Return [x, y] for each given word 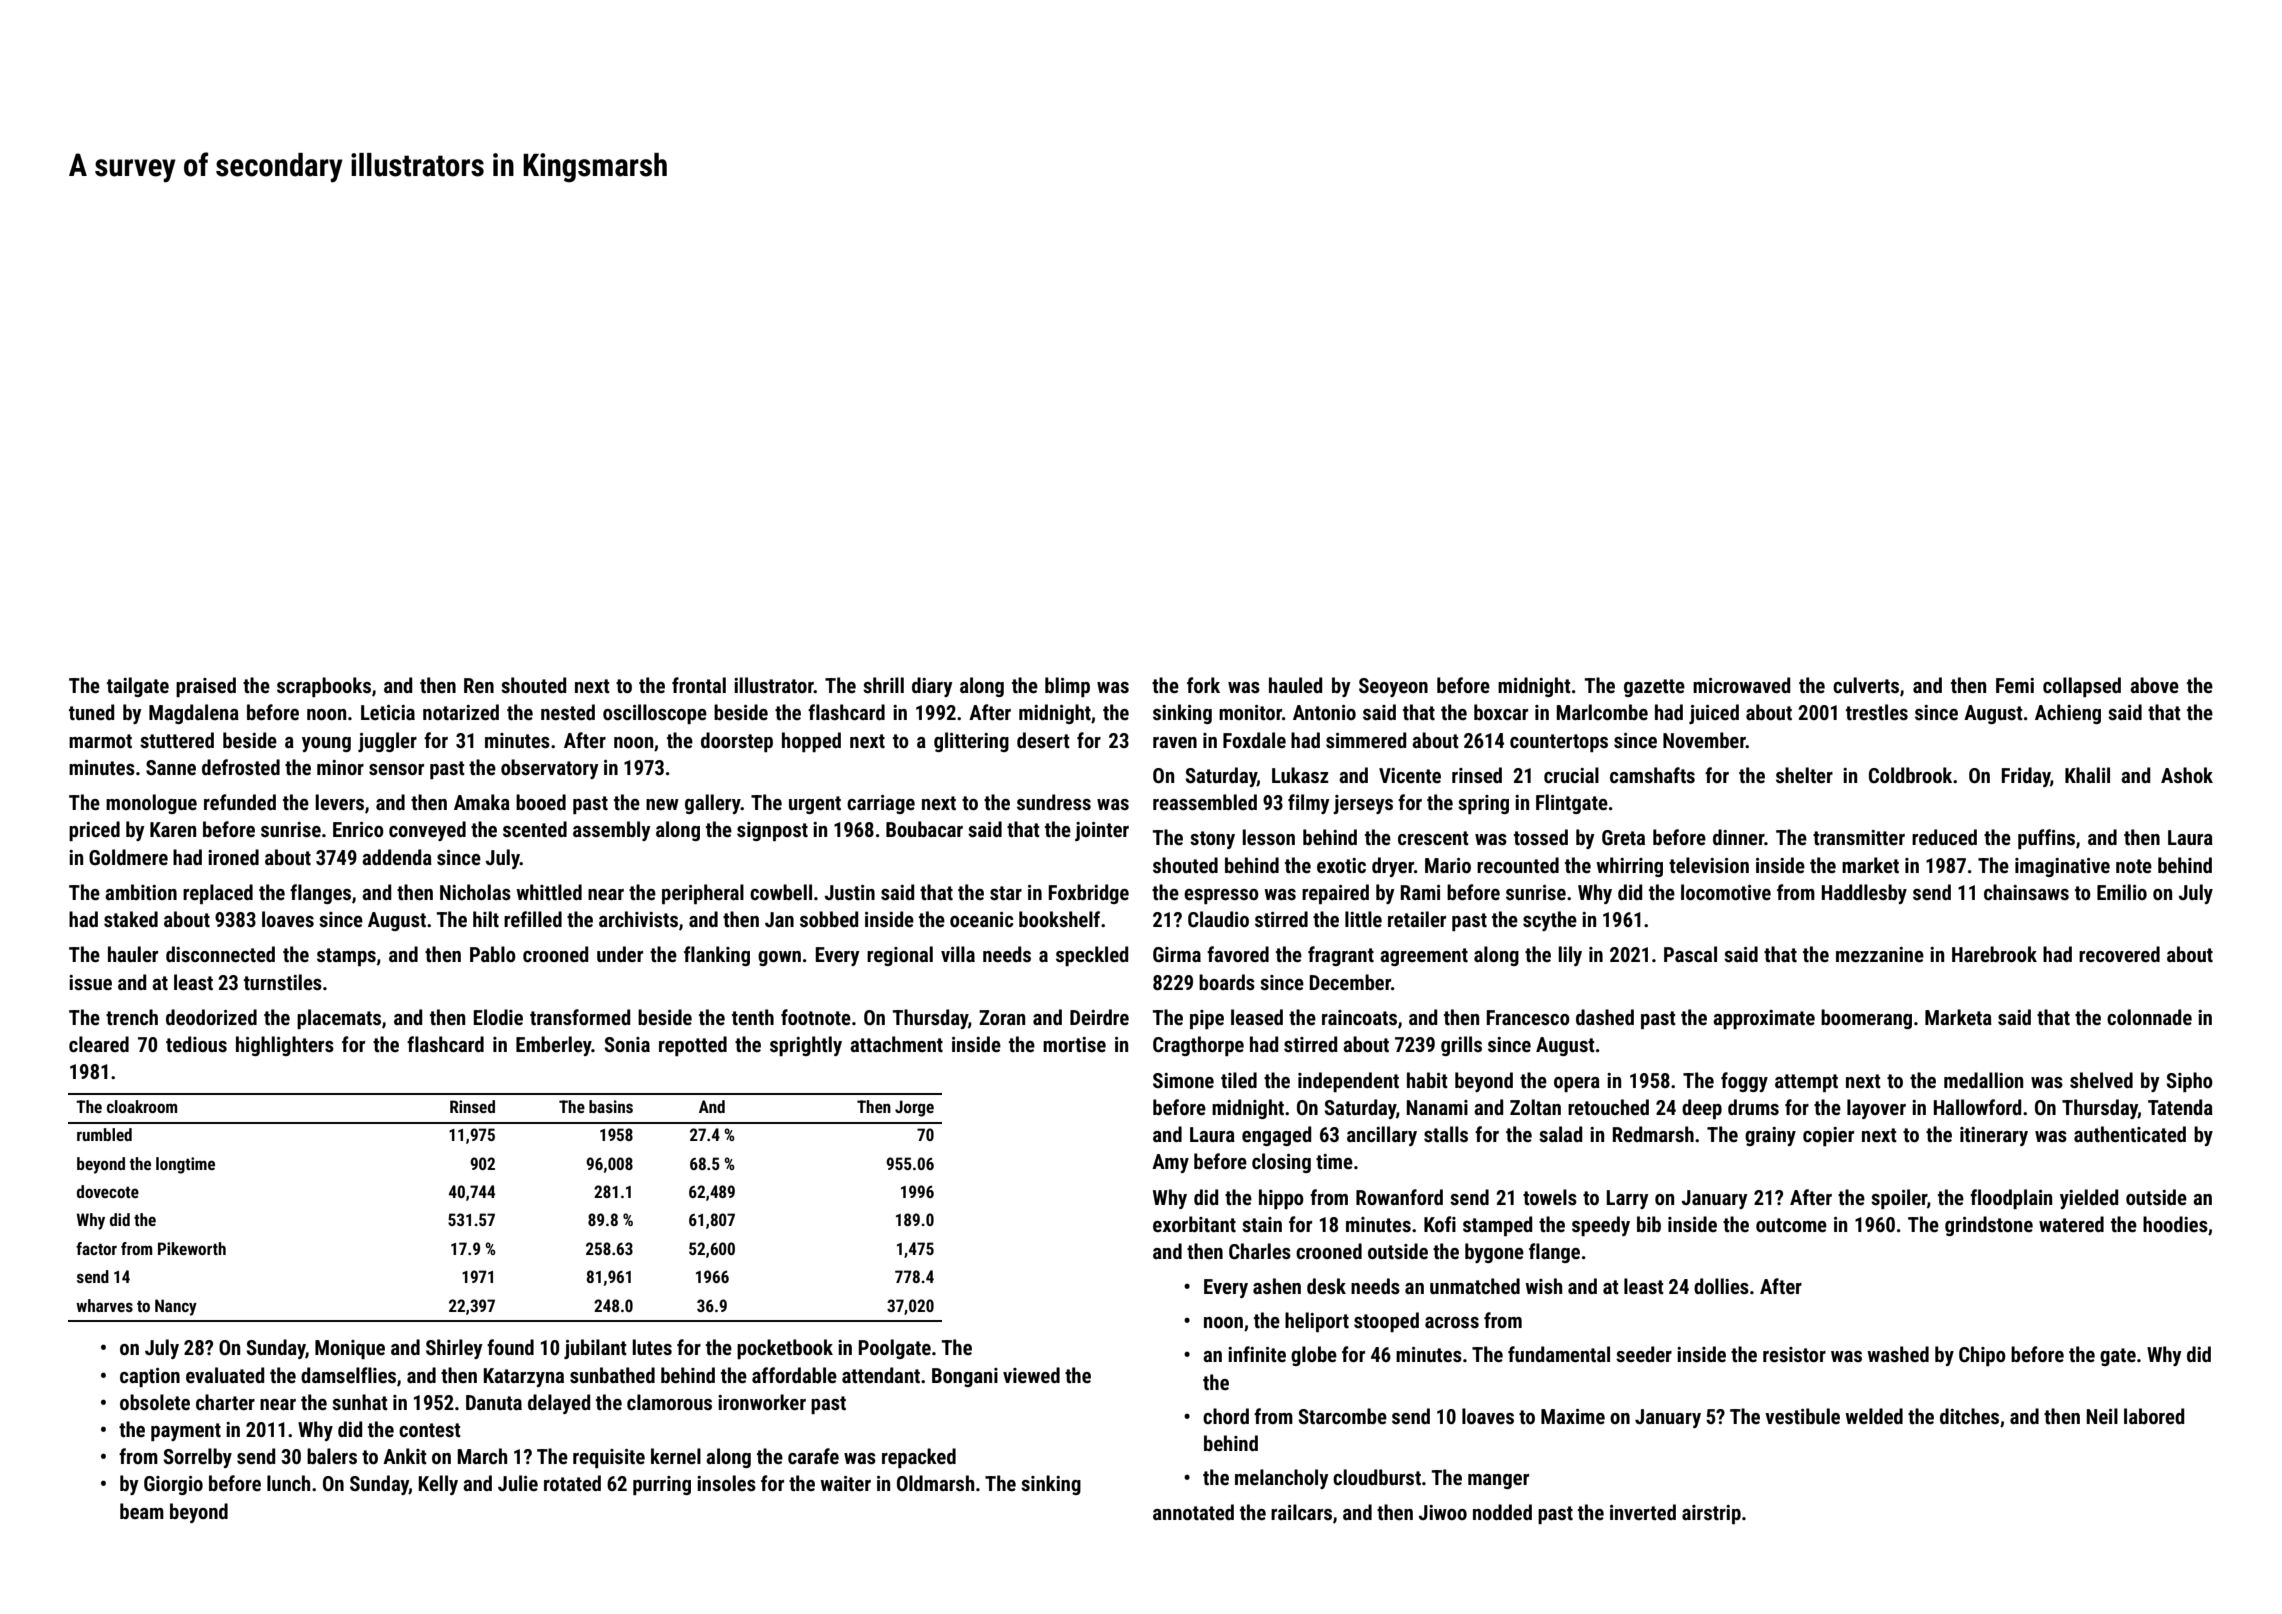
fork [1203, 685]
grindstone [1989, 1226]
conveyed [427, 831]
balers [332, 1456]
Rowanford [1399, 1197]
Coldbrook [1910, 775]
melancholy [1282, 1479]
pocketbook [785, 1349]
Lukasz [1300, 775]
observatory [550, 769]
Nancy [176, 1307]
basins [611, 1106]
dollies [1721, 1286]
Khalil [2087, 775]
